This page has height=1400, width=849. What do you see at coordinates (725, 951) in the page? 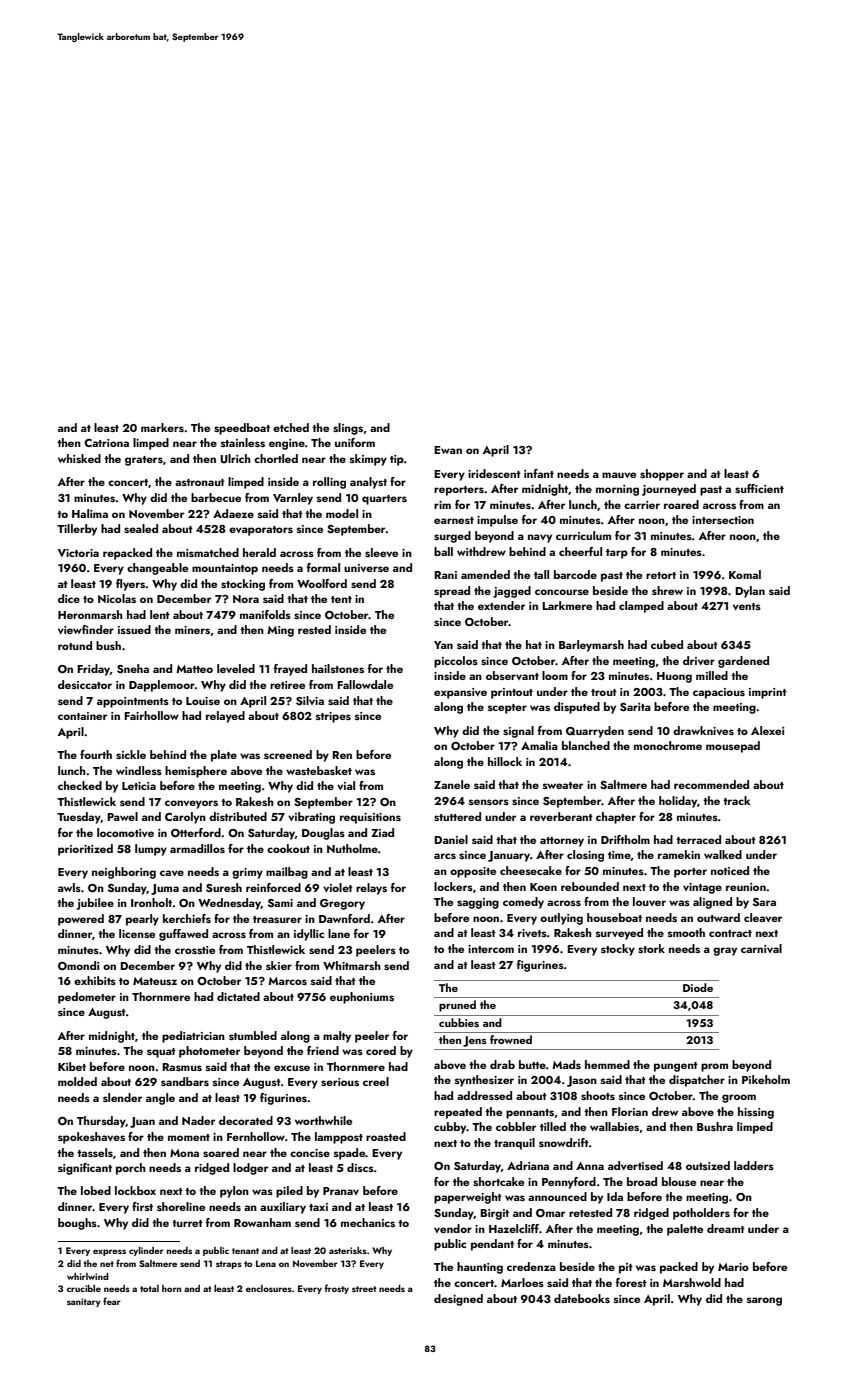
I see `gray` at bounding box center [725, 951].
